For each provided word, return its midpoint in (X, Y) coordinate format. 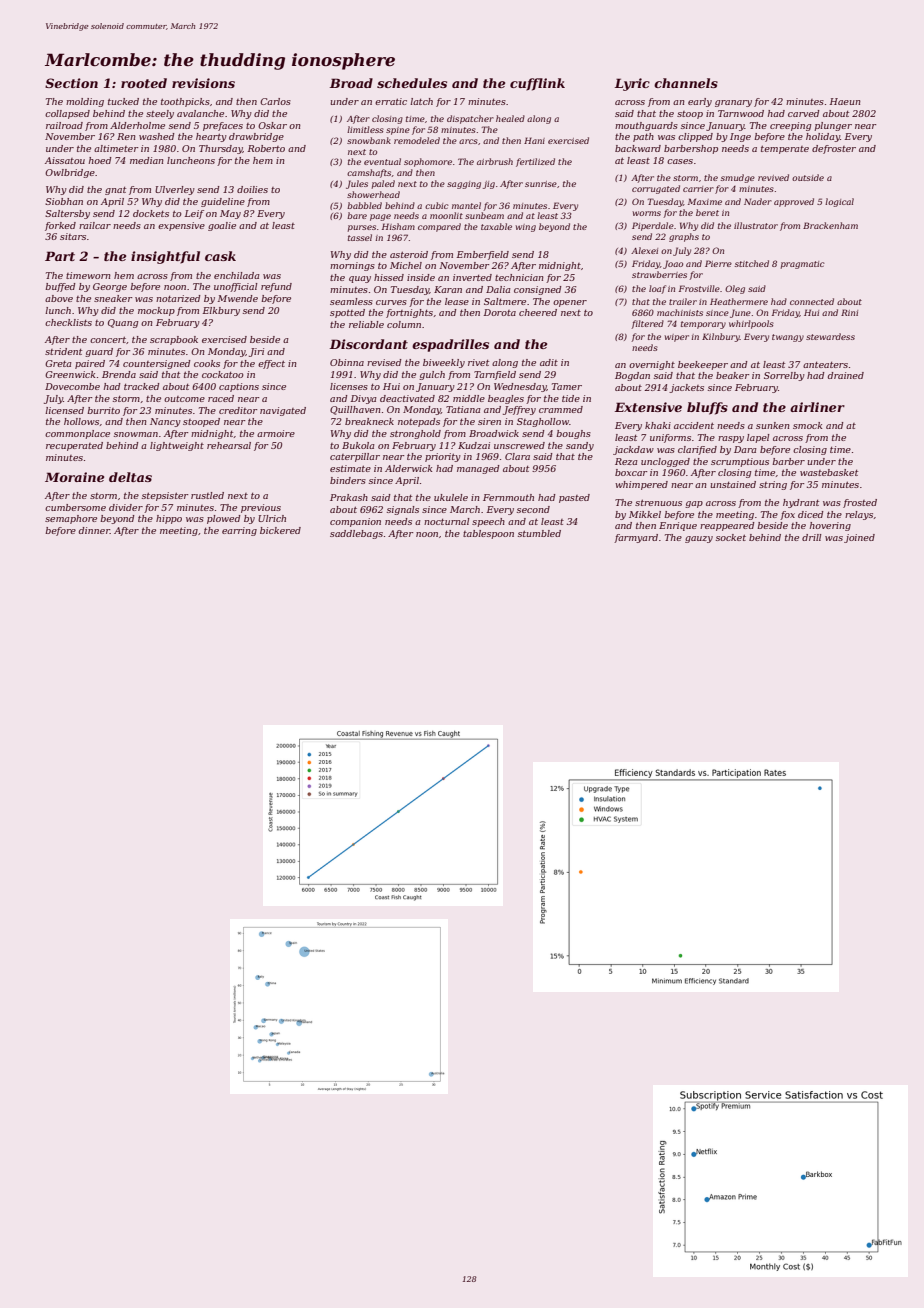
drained (846, 375)
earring (239, 531)
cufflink (537, 84)
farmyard (636, 538)
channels (686, 83)
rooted (144, 83)
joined (859, 538)
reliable (366, 324)
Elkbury (221, 311)
